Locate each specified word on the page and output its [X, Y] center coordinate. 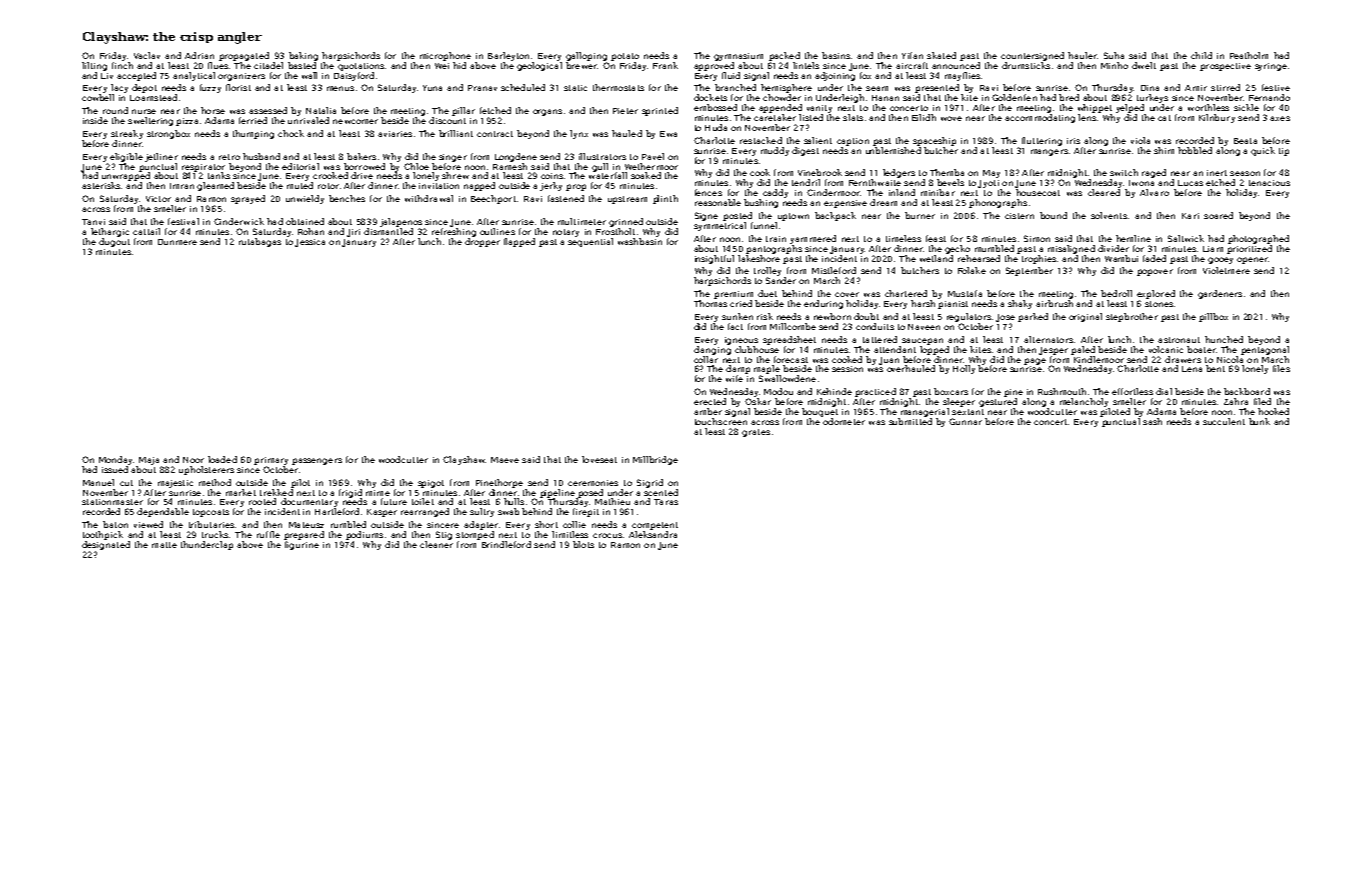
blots [583, 544]
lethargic [110, 232]
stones [1159, 304]
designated [106, 545]
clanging [712, 350]
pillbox [1213, 317]
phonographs [998, 203]
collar [706, 359]
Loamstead [153, 97]
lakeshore [759, 258]
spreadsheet [789, 340]
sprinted [660, 111]
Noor [193, 460]
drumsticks [1026, 65]
